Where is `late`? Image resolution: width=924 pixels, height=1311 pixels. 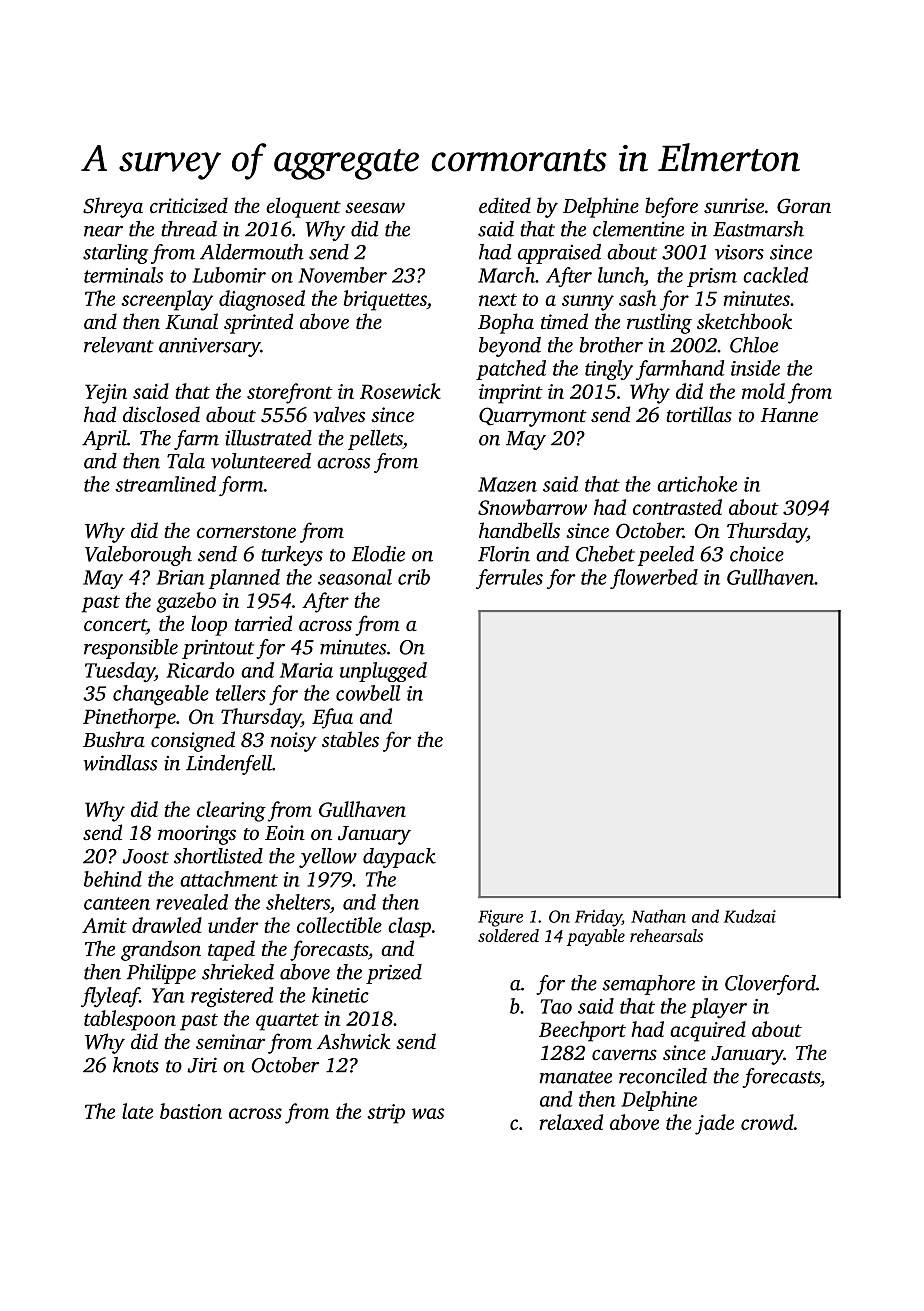
late is located at coordinates (137, 1111).
